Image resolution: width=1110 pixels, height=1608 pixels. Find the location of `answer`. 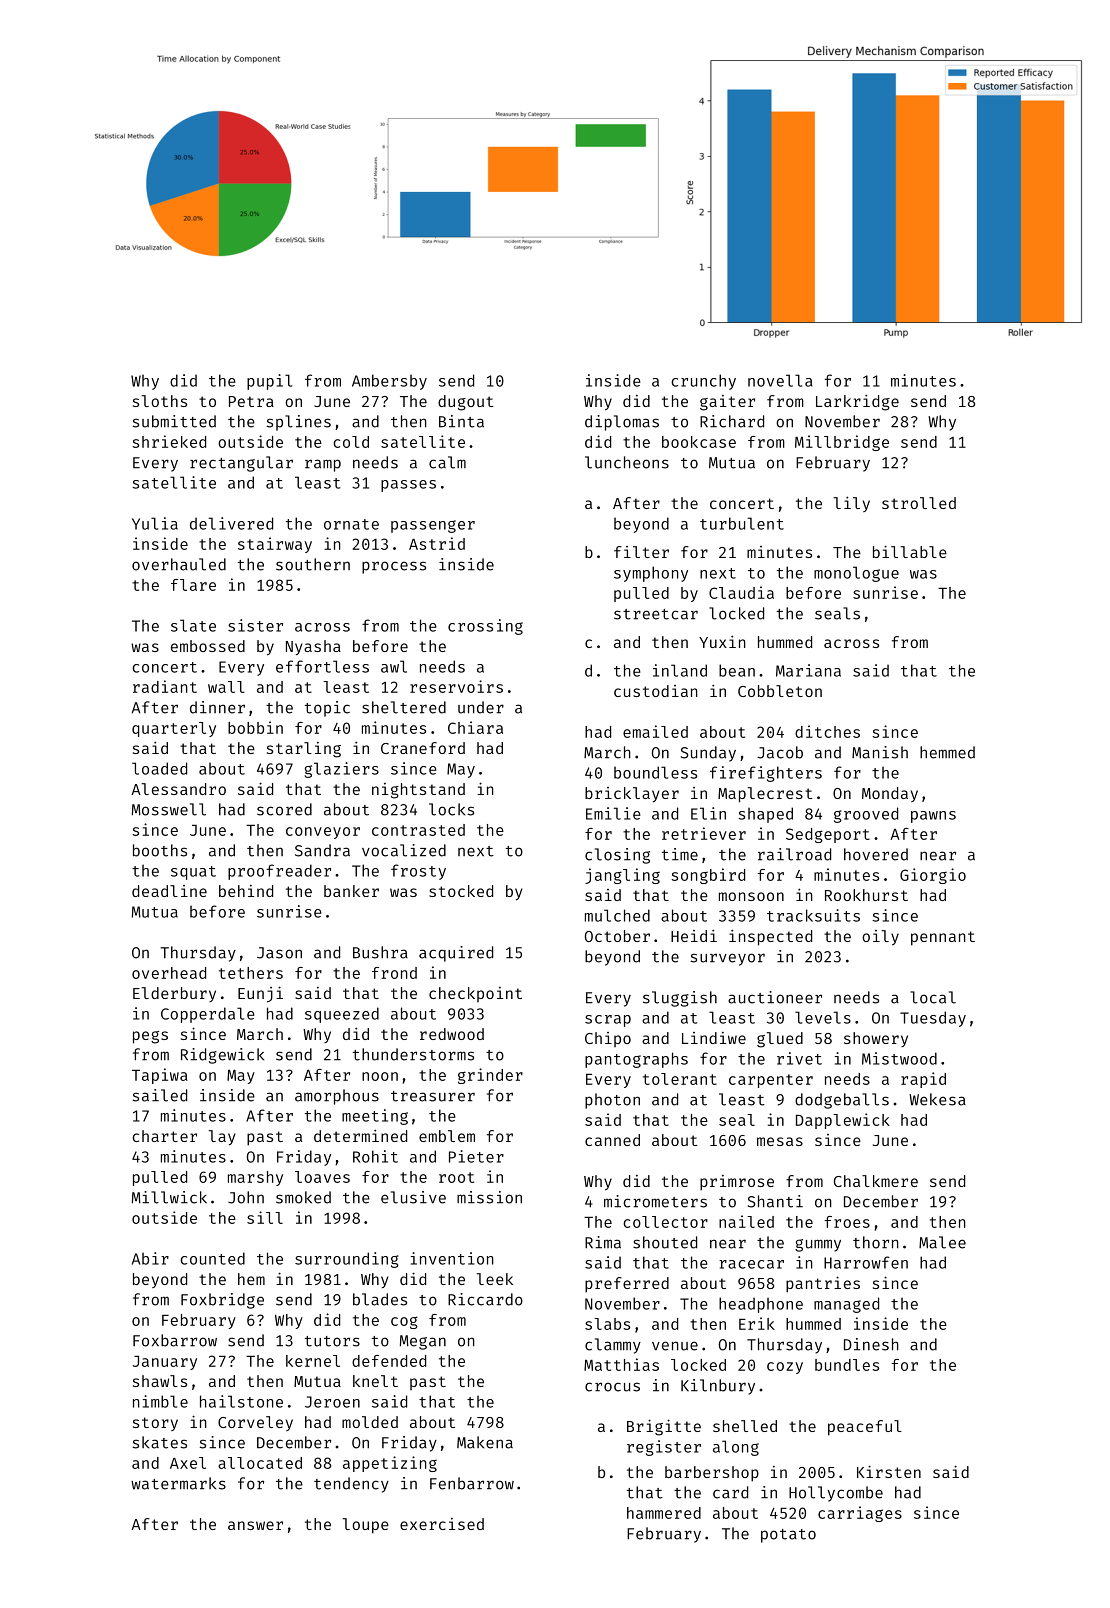

answer is located at coordinates (255, 1525).
